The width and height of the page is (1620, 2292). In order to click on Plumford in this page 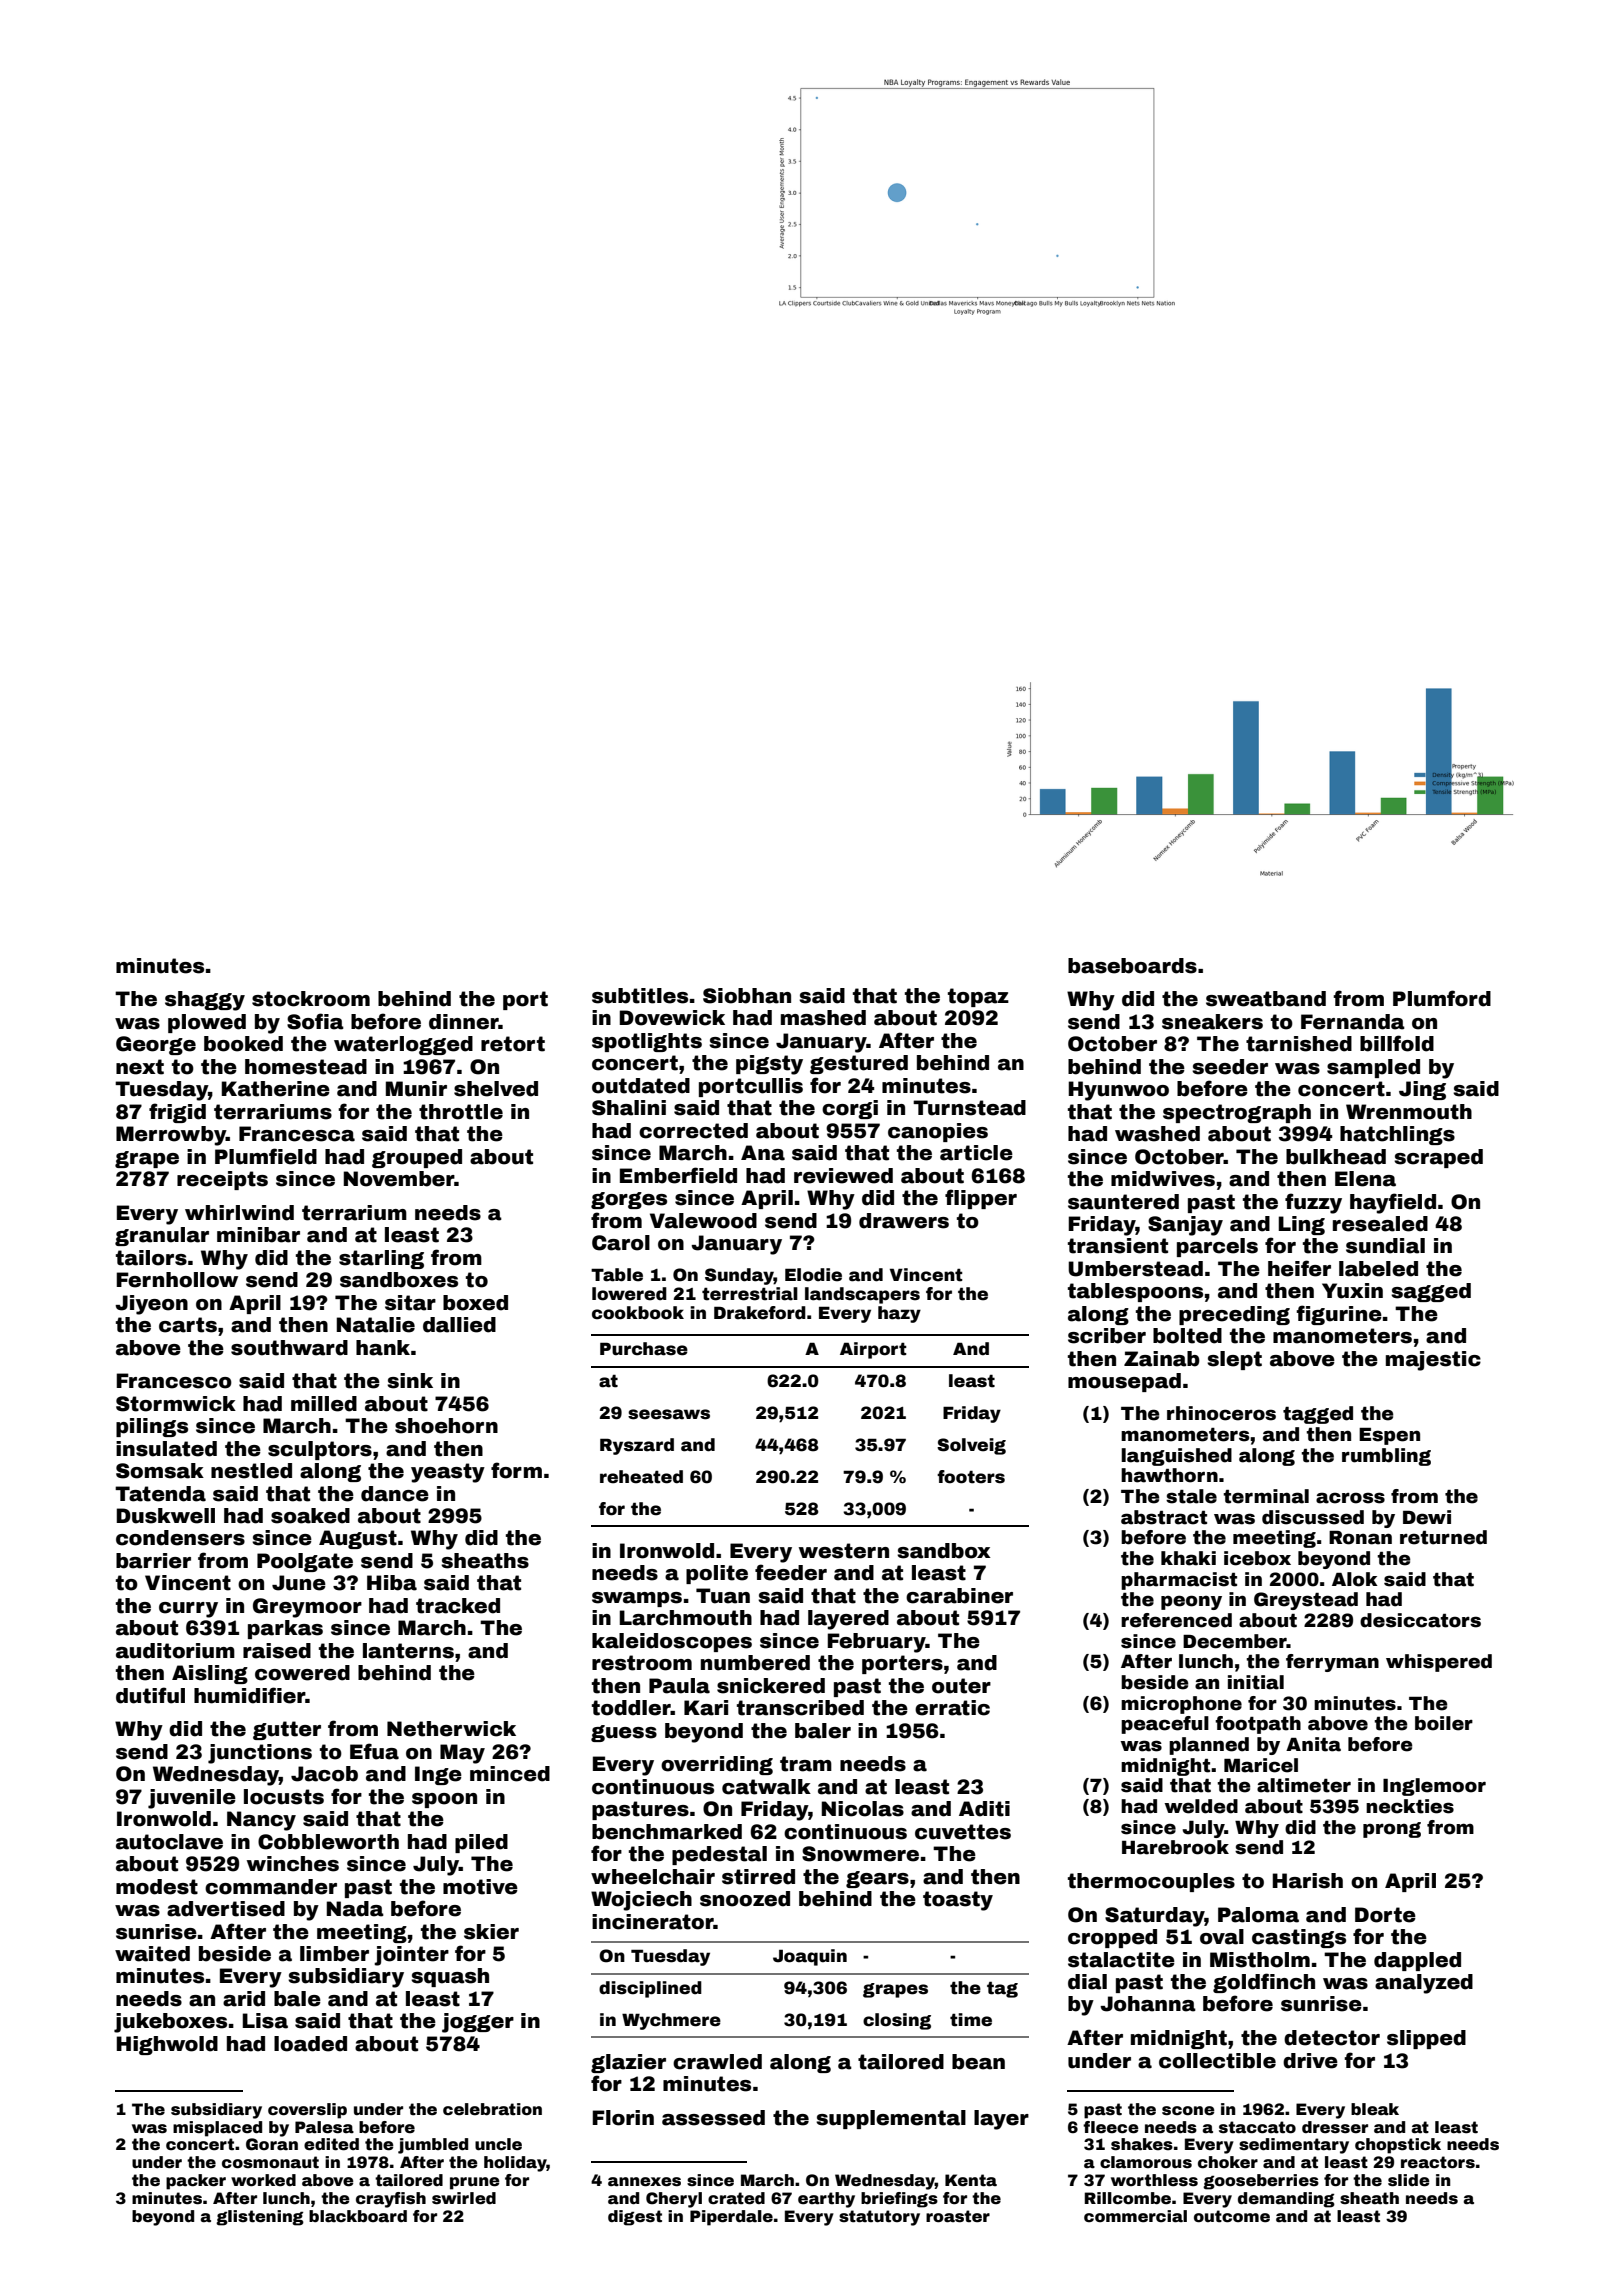, I will do `click(1442, 998)`.
